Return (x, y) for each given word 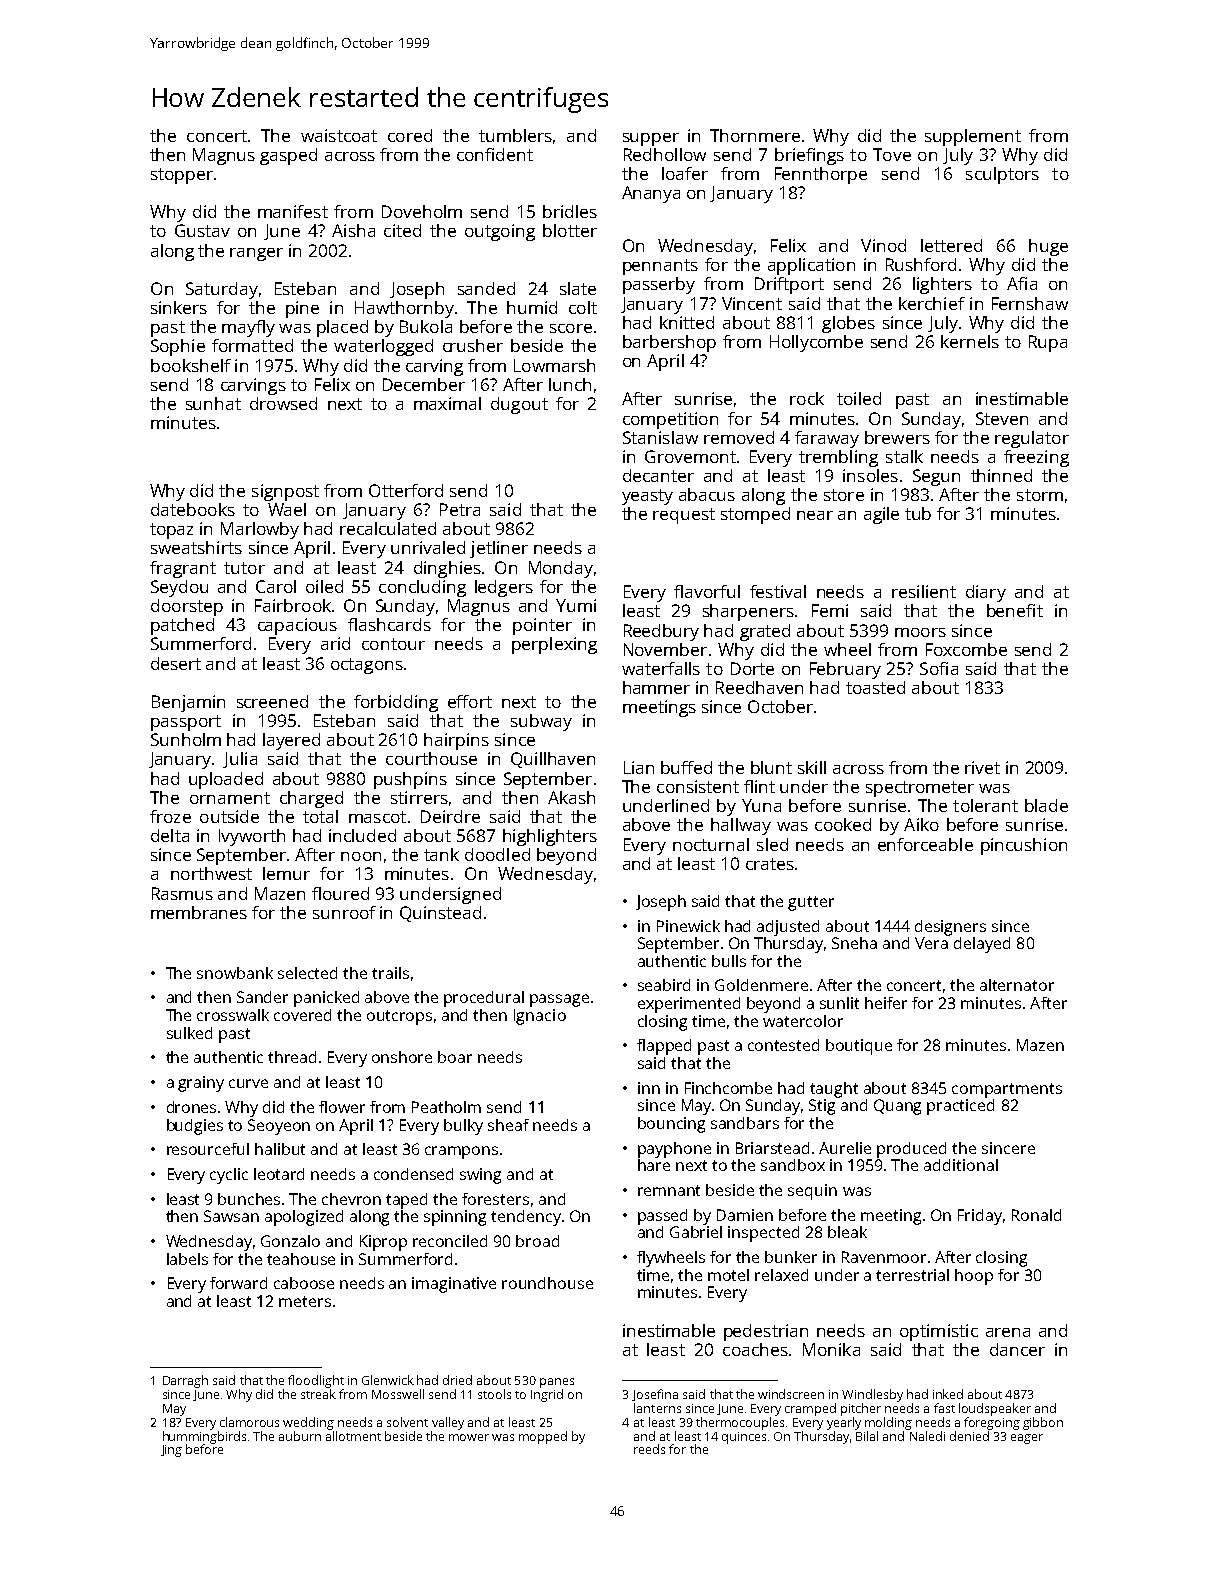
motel (728, 1275)
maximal (447, 403)
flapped (664, 1047)
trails (390, 973)
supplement (973, 137)
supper (651, 139)
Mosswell (398, 1394)
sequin (812, 1192)
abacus (707, 494)
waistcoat (339, 135)
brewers (897, 437)
